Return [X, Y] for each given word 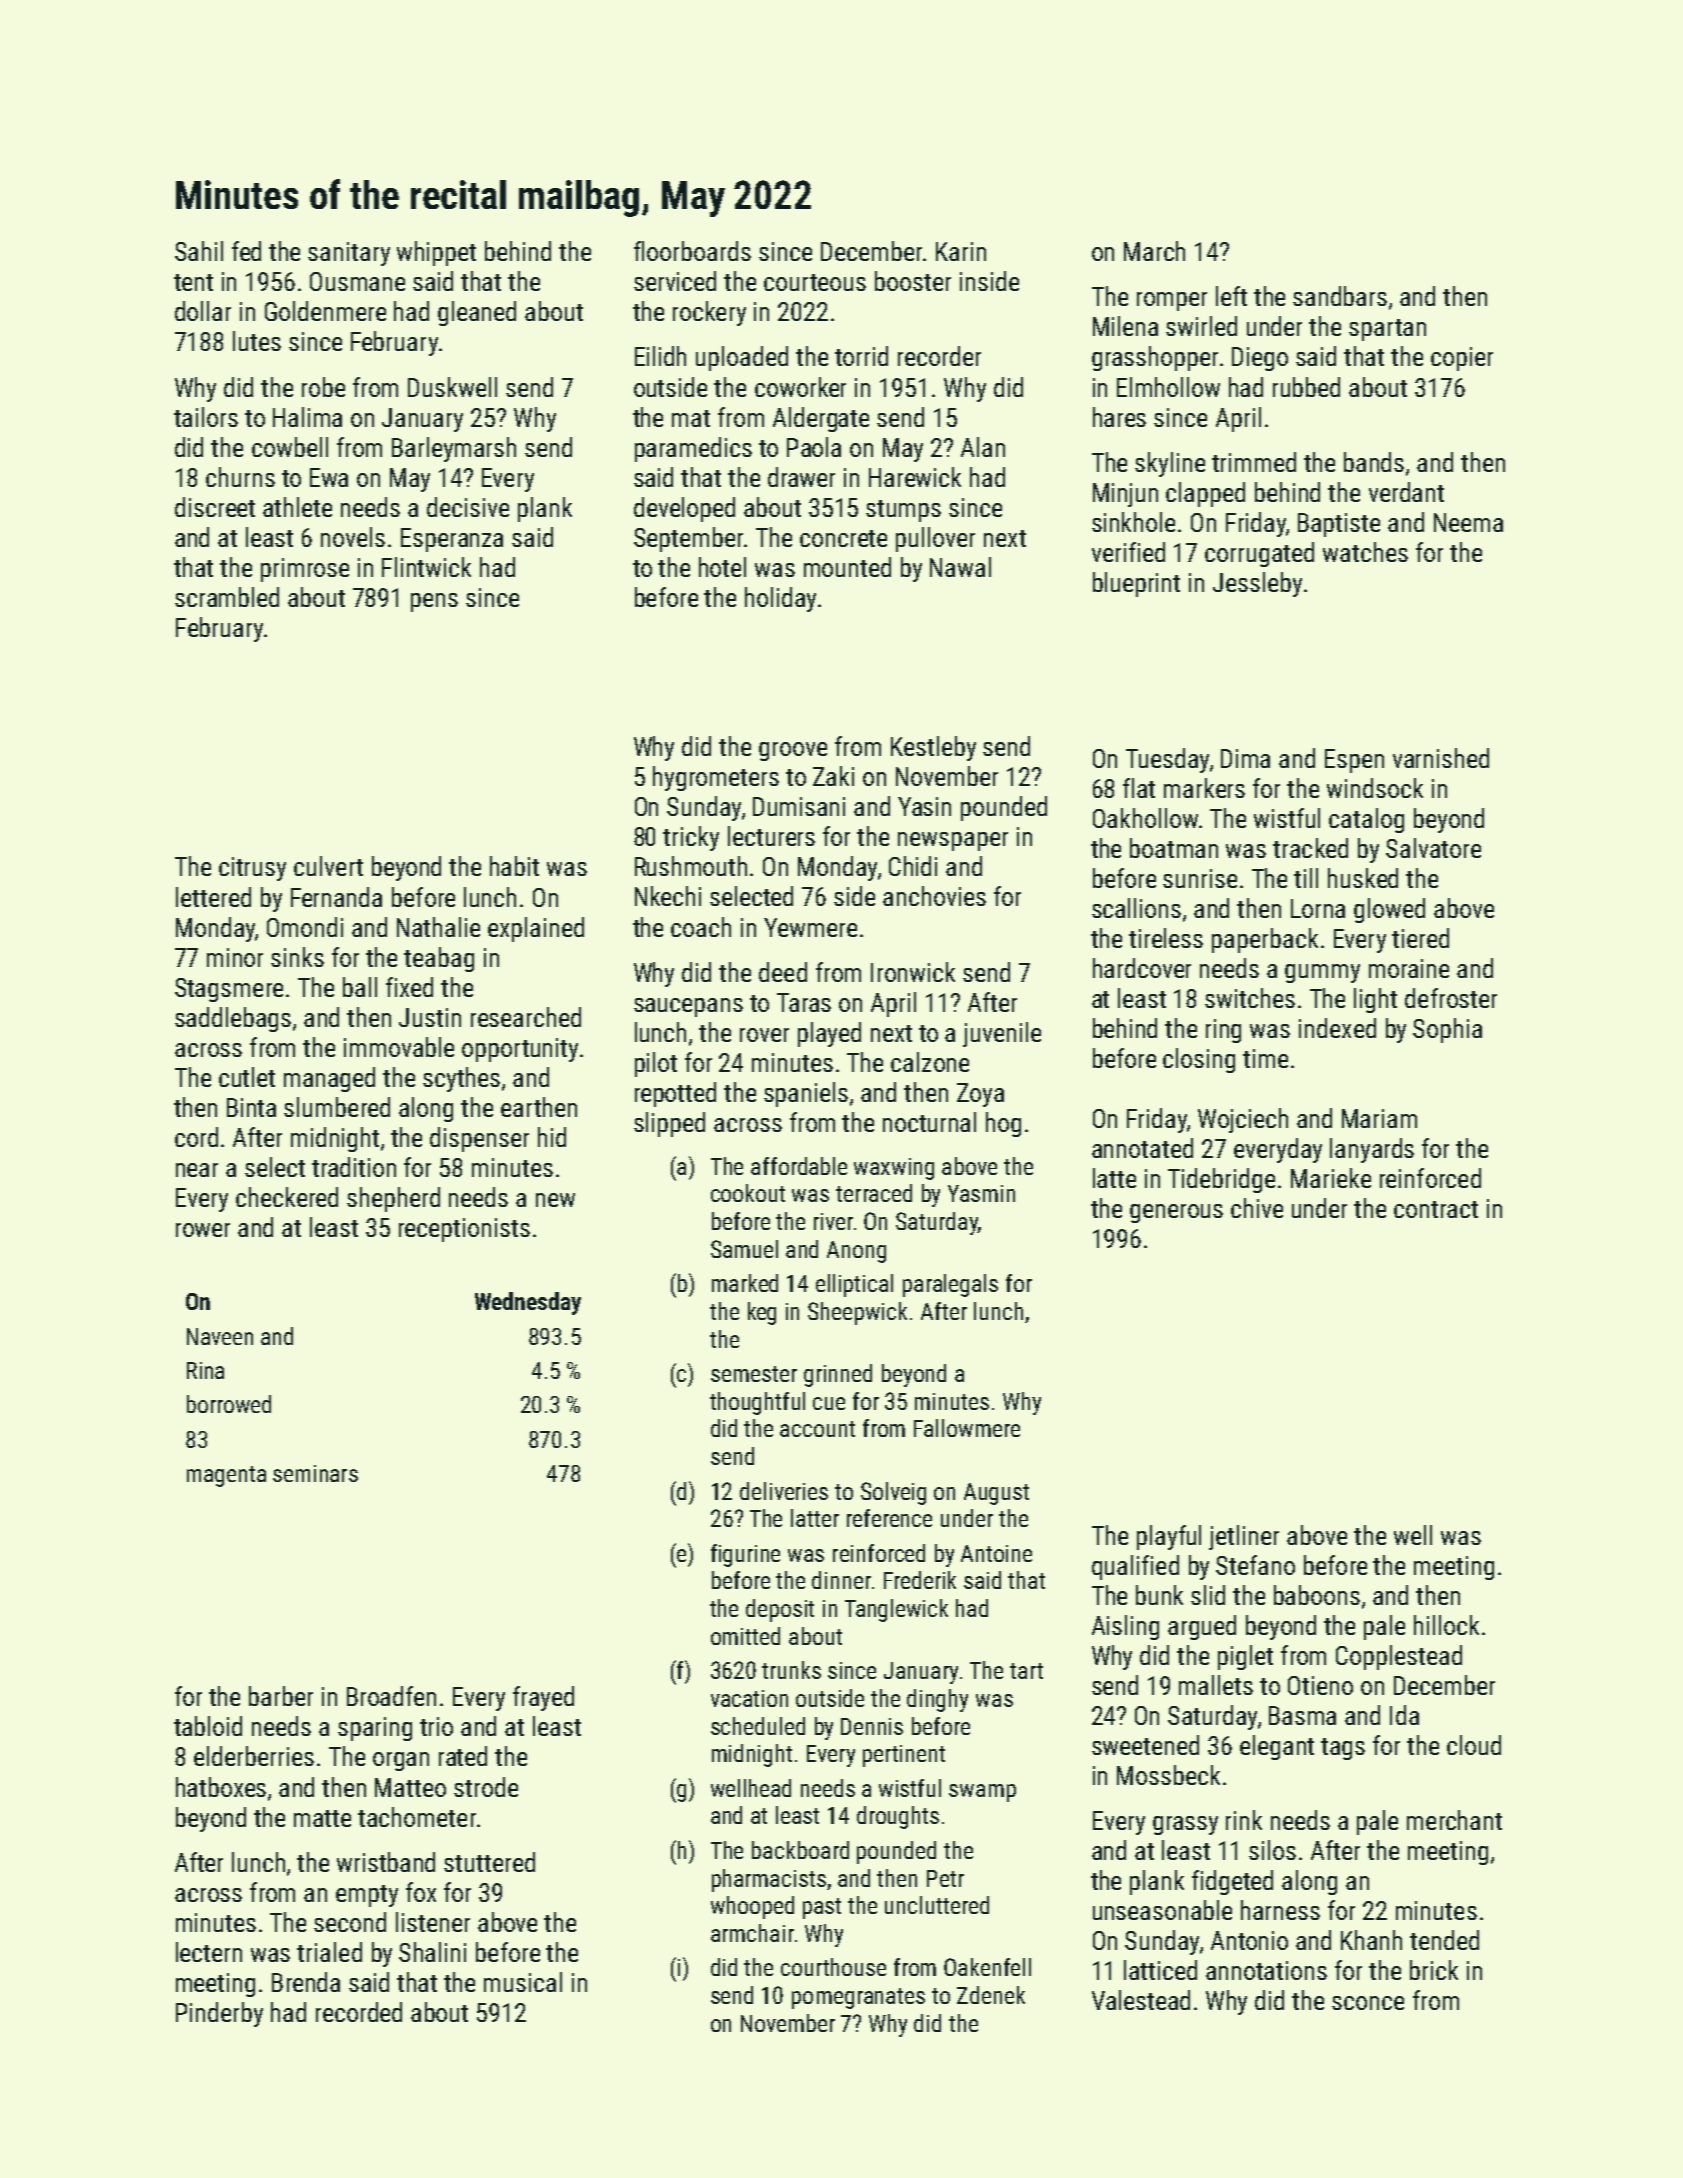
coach [701, 927]
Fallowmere [967, 1428]
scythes [461, 1079]
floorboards [692, 251]
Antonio [1249, 1940]
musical [523, 1982]
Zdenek [991, 1995]
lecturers [771, 836]
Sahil [199, 251]
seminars [315, 1473]
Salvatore [1433, 848]
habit [514, 866]
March [1154, 251]
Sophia [1447, 1030]
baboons [1317, 1595]
